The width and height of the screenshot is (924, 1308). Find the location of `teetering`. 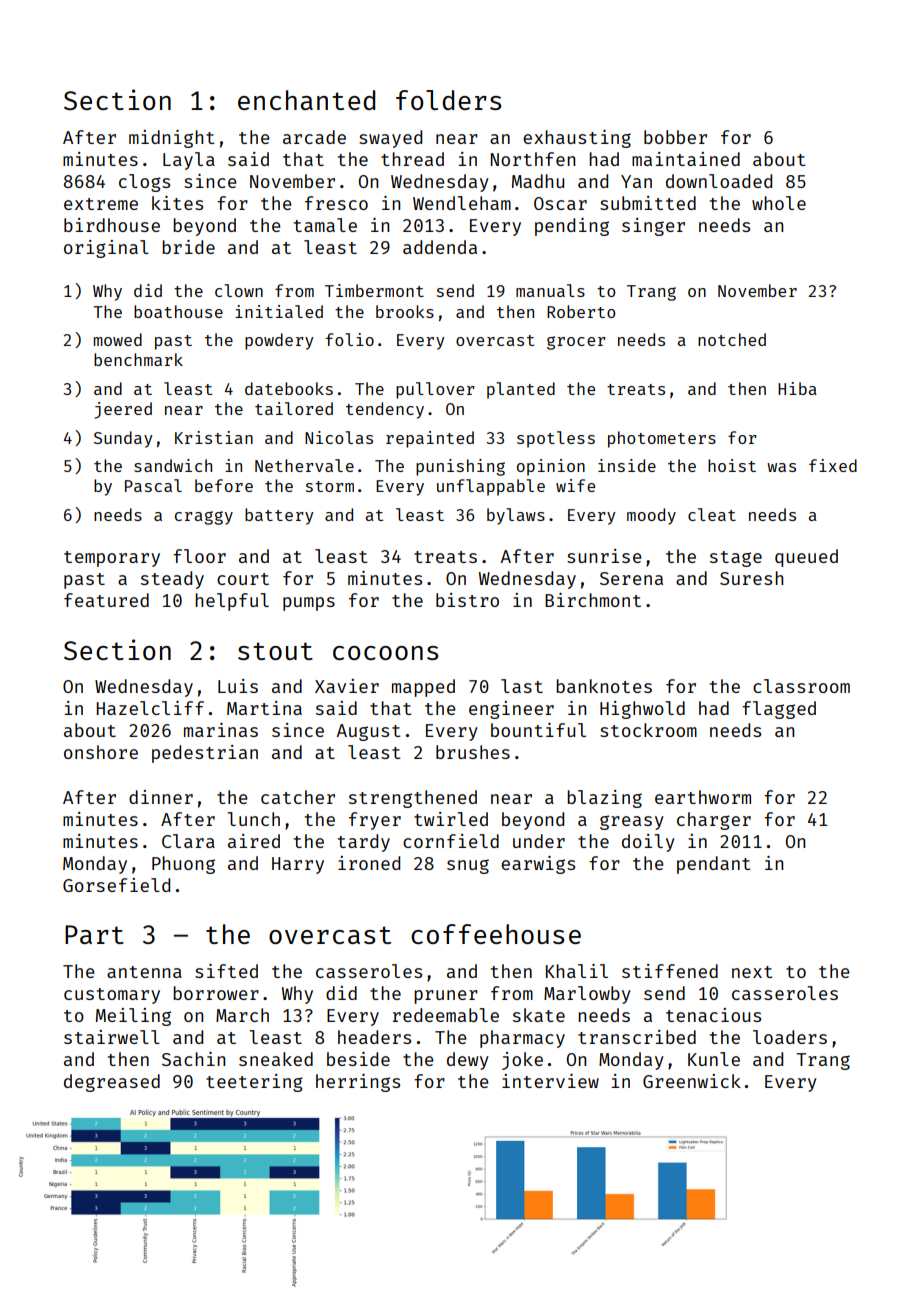

teetering is located at coordinates (254, 1083).
